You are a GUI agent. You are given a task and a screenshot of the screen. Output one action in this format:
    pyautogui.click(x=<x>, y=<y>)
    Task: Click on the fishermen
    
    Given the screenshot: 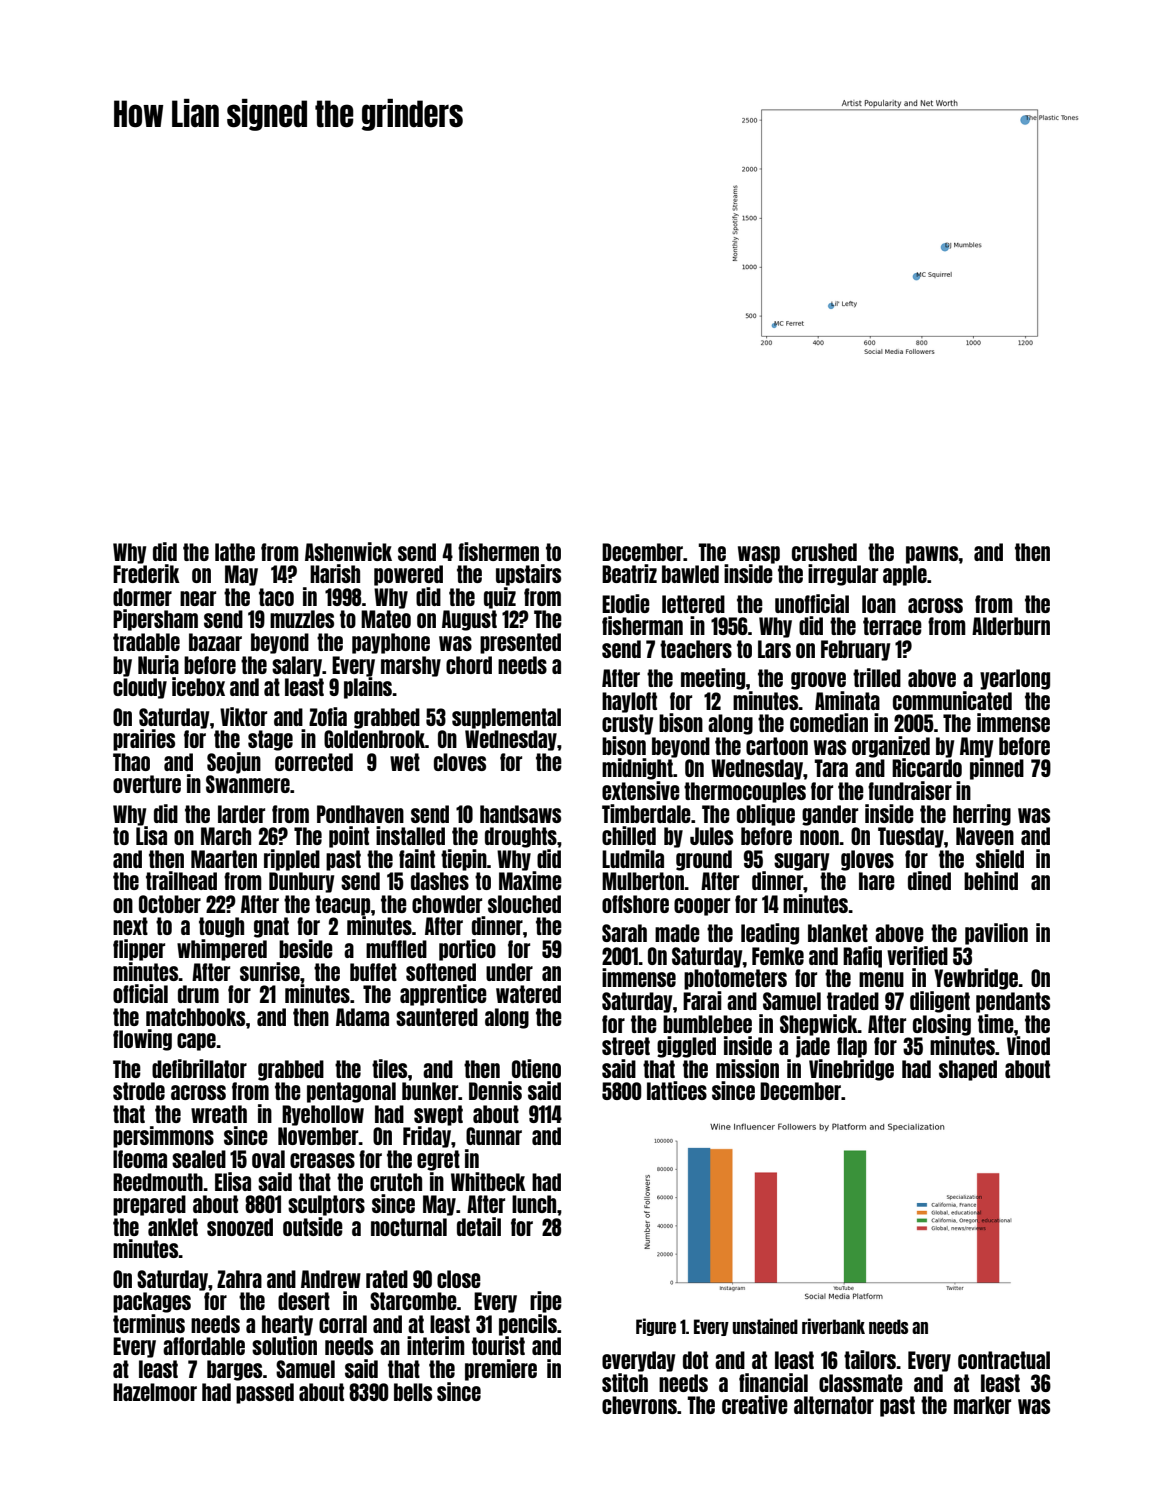 What is the action you would take?
    pyautogui.click(x=498, y=551)
